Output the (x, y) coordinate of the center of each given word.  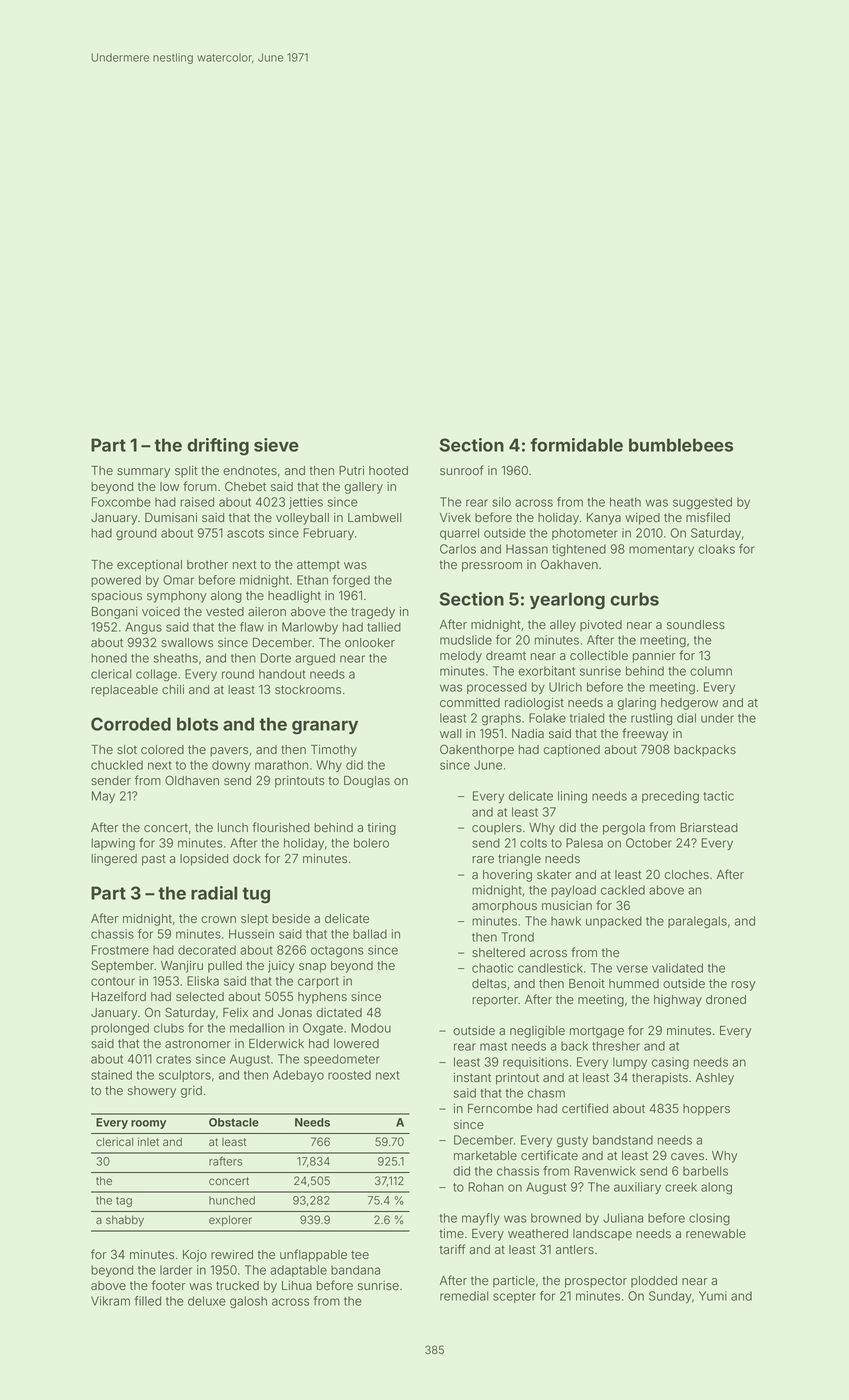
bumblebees (681, 445)
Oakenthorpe (477, 750)
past (154, 860)
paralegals (697, 922)
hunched (232, 1200)
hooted (388, 471)
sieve (276, 445)
